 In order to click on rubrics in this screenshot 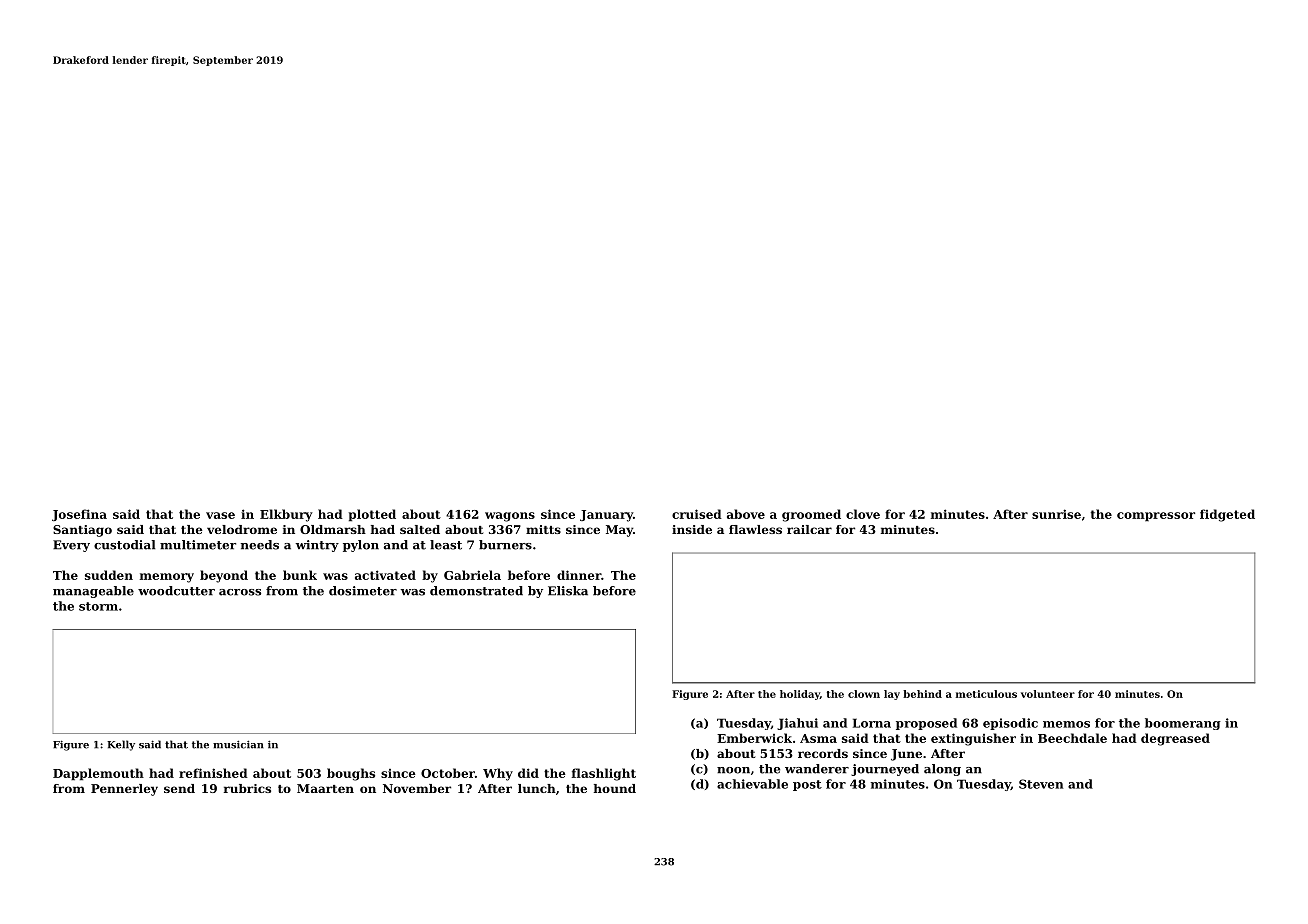, I will do `click(247, 788)`.
